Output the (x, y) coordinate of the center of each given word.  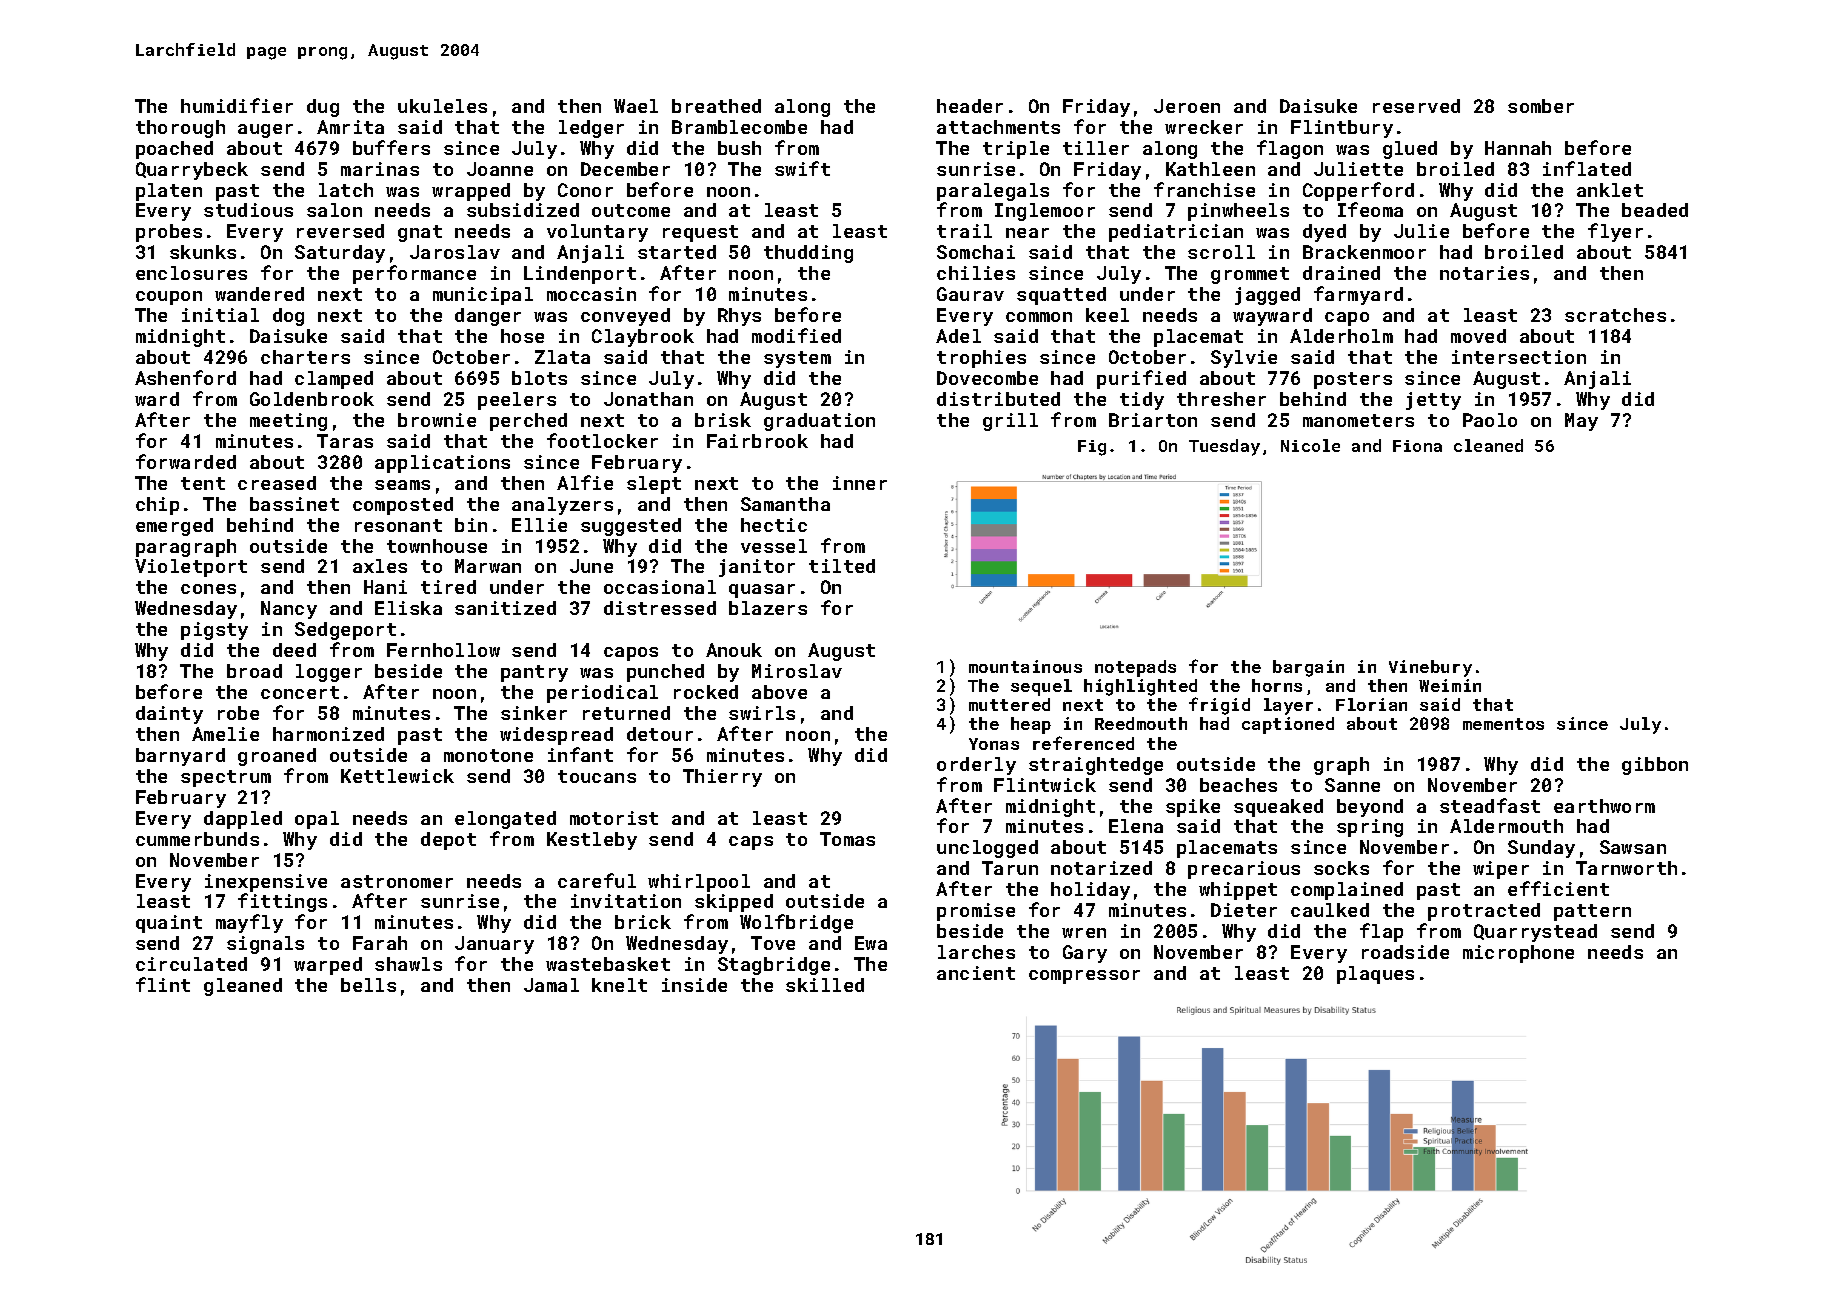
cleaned (1488, 445)
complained (1347, 891)
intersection (1519, 357)
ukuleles (442, 106)
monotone (488, 755)
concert (300, 692)
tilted (842, 566)
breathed (716, 106)
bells (368, 985)
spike (1193, 808)
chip (157, 506)
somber (1541, 106)
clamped (334, 380)
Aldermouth (1506, 826)
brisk (723, 420)
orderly (976, 766)
